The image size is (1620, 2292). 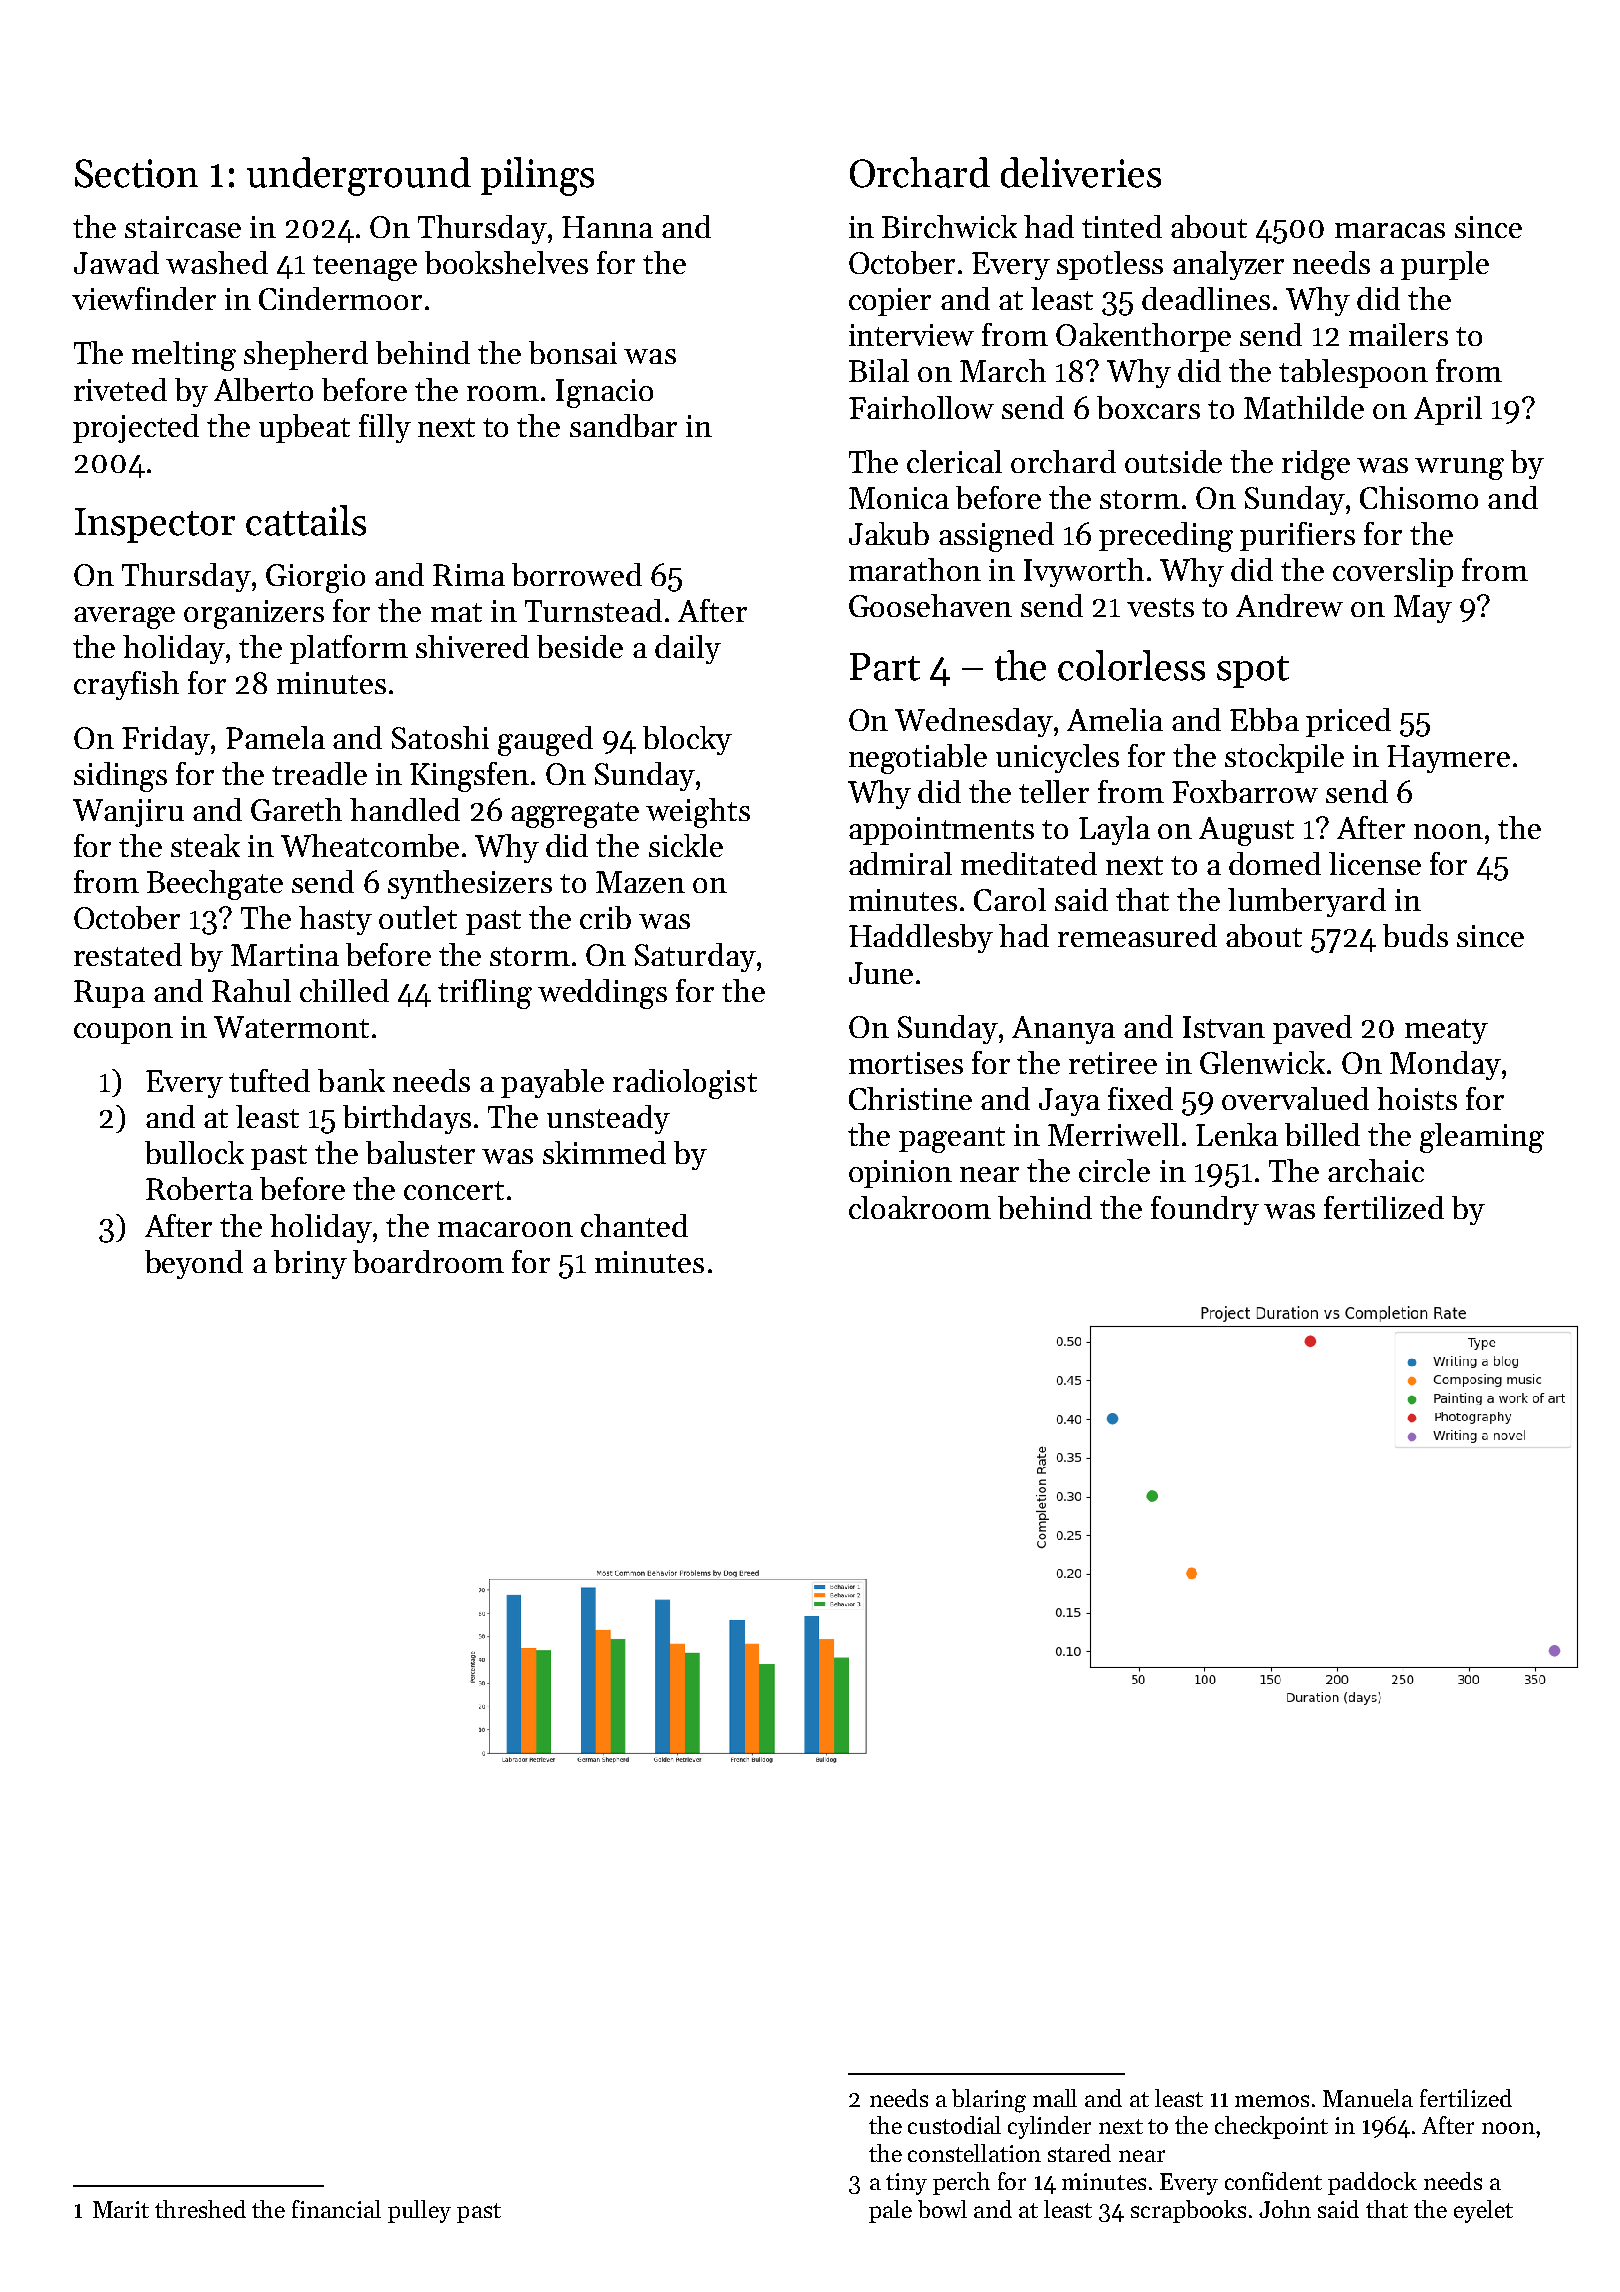 What do you see at coordinates (419, 2211) in the screenshot?
I see `pulley` at bounding box center [419, 2211].
